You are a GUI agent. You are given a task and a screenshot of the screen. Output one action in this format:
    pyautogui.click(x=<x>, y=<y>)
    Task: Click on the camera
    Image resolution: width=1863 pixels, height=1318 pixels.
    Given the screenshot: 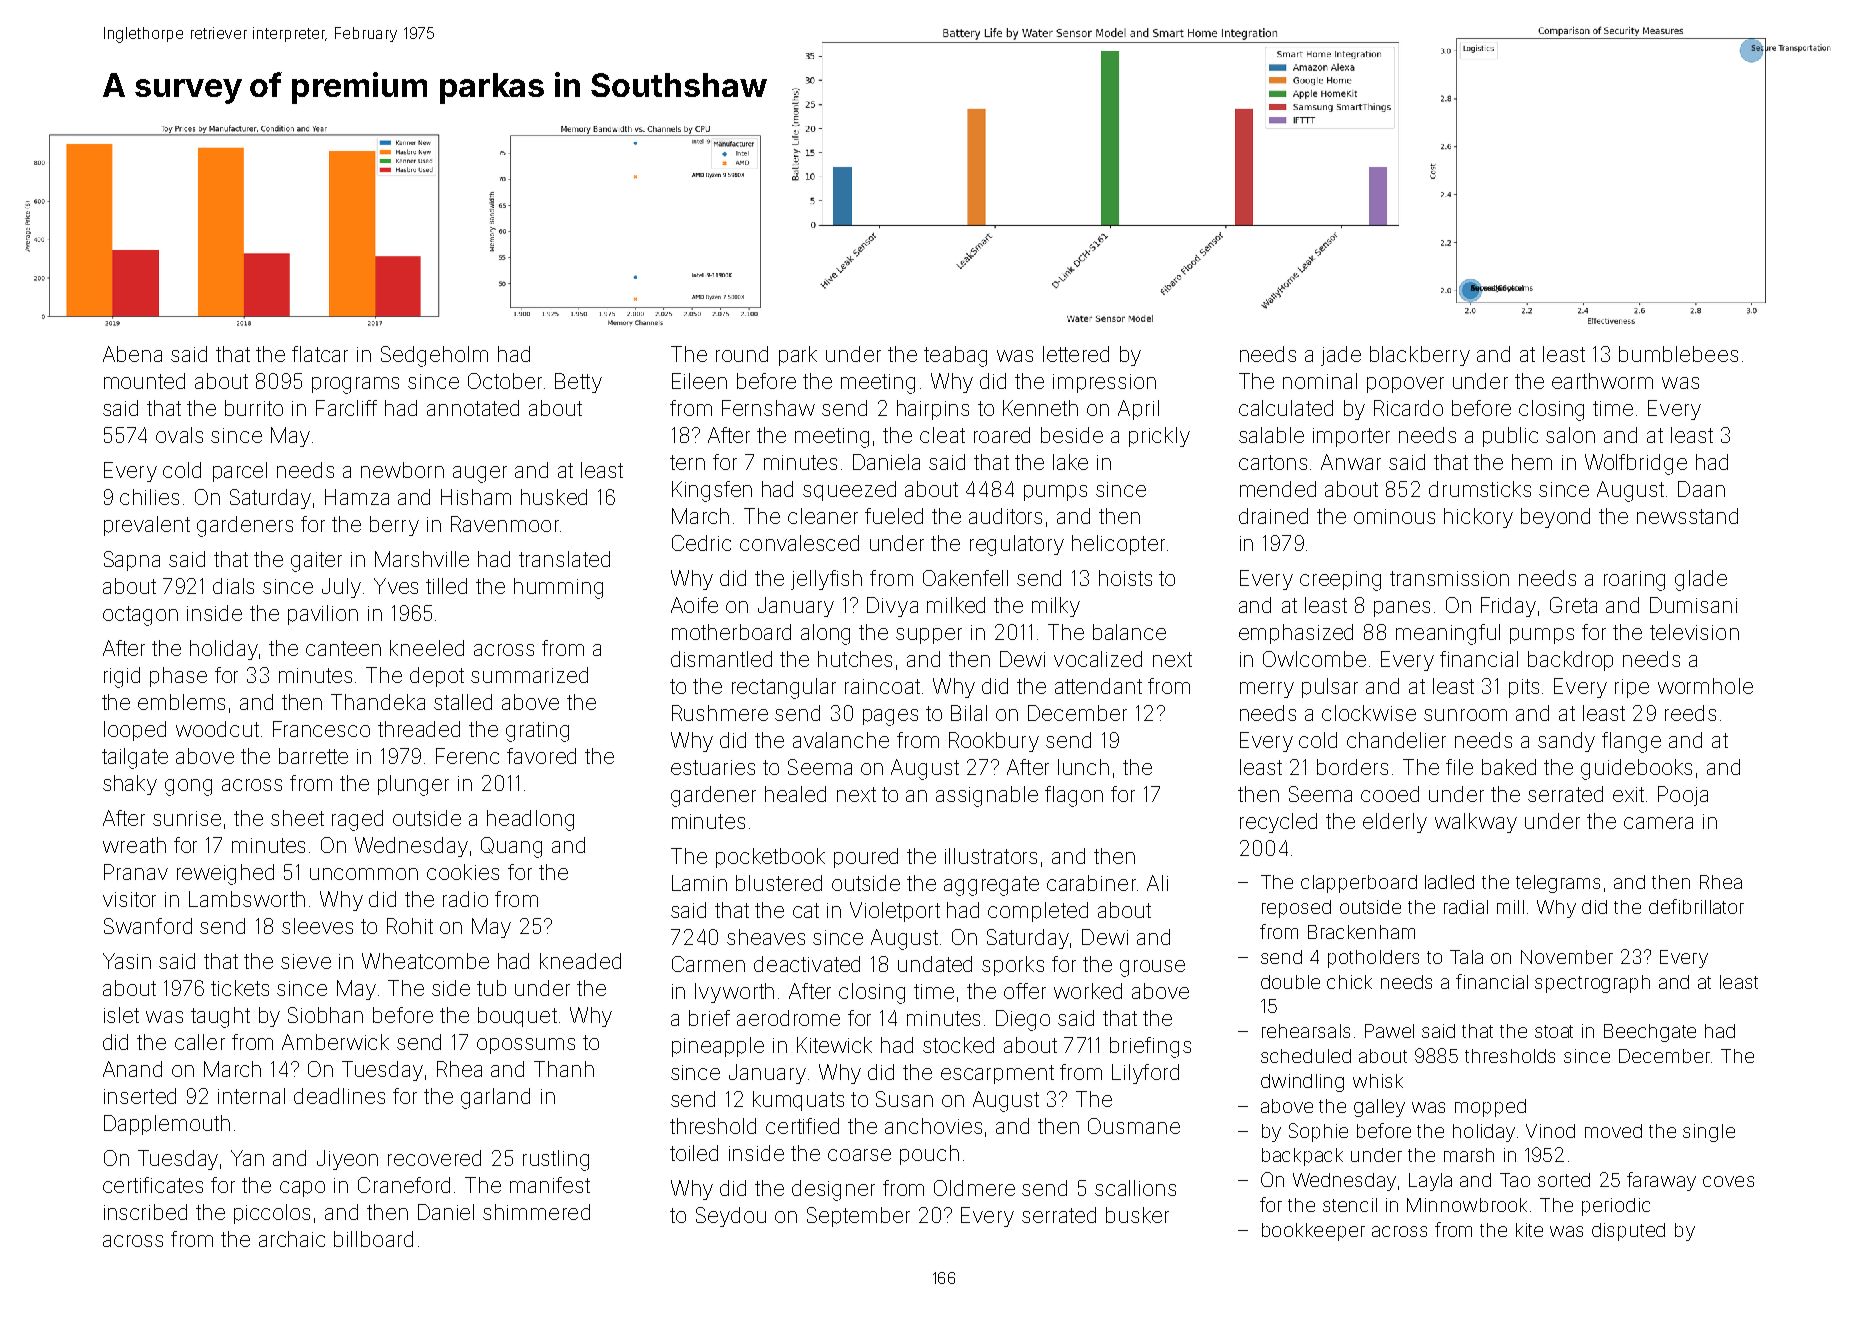 What is the action you would take?
    pyautogui.click(x=1658, y=823)
